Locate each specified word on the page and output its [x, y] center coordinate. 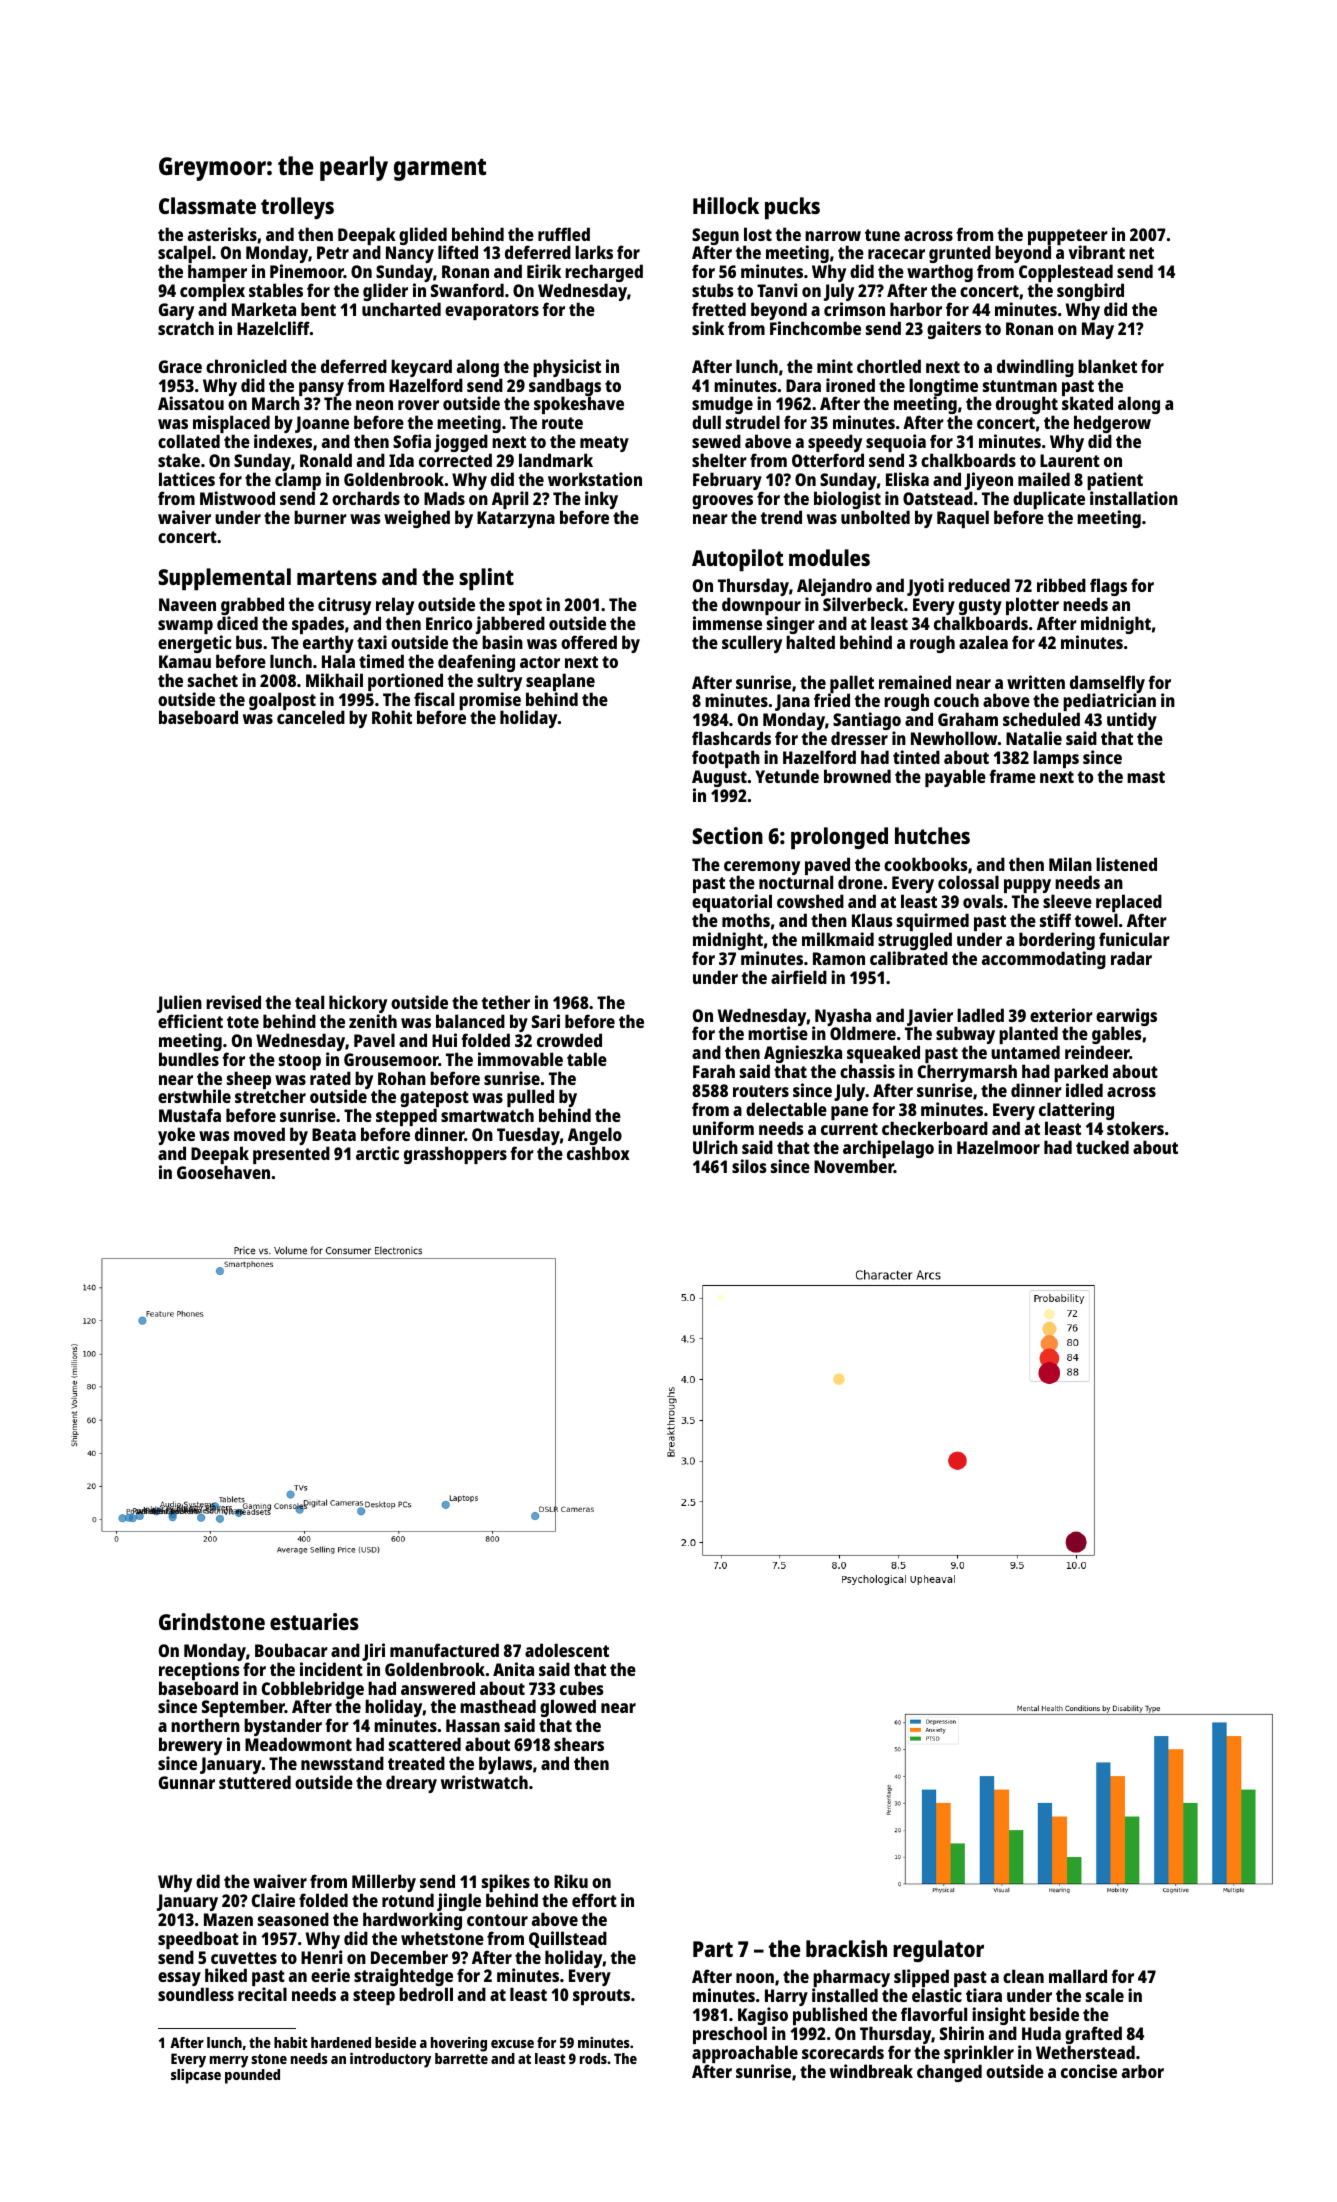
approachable [745, 2054]
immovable [520, 1059]
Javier [931, 1017]
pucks [792, 208]
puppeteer [1068, 237]
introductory [390, 2060]
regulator [938, 1951]
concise [1089, 2071]
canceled [311, 717]
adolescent [567, 1650]
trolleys [297, 208]
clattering [1076, 1111]
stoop [300, 1062]
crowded [569, 1040]
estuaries [314, 1621]
